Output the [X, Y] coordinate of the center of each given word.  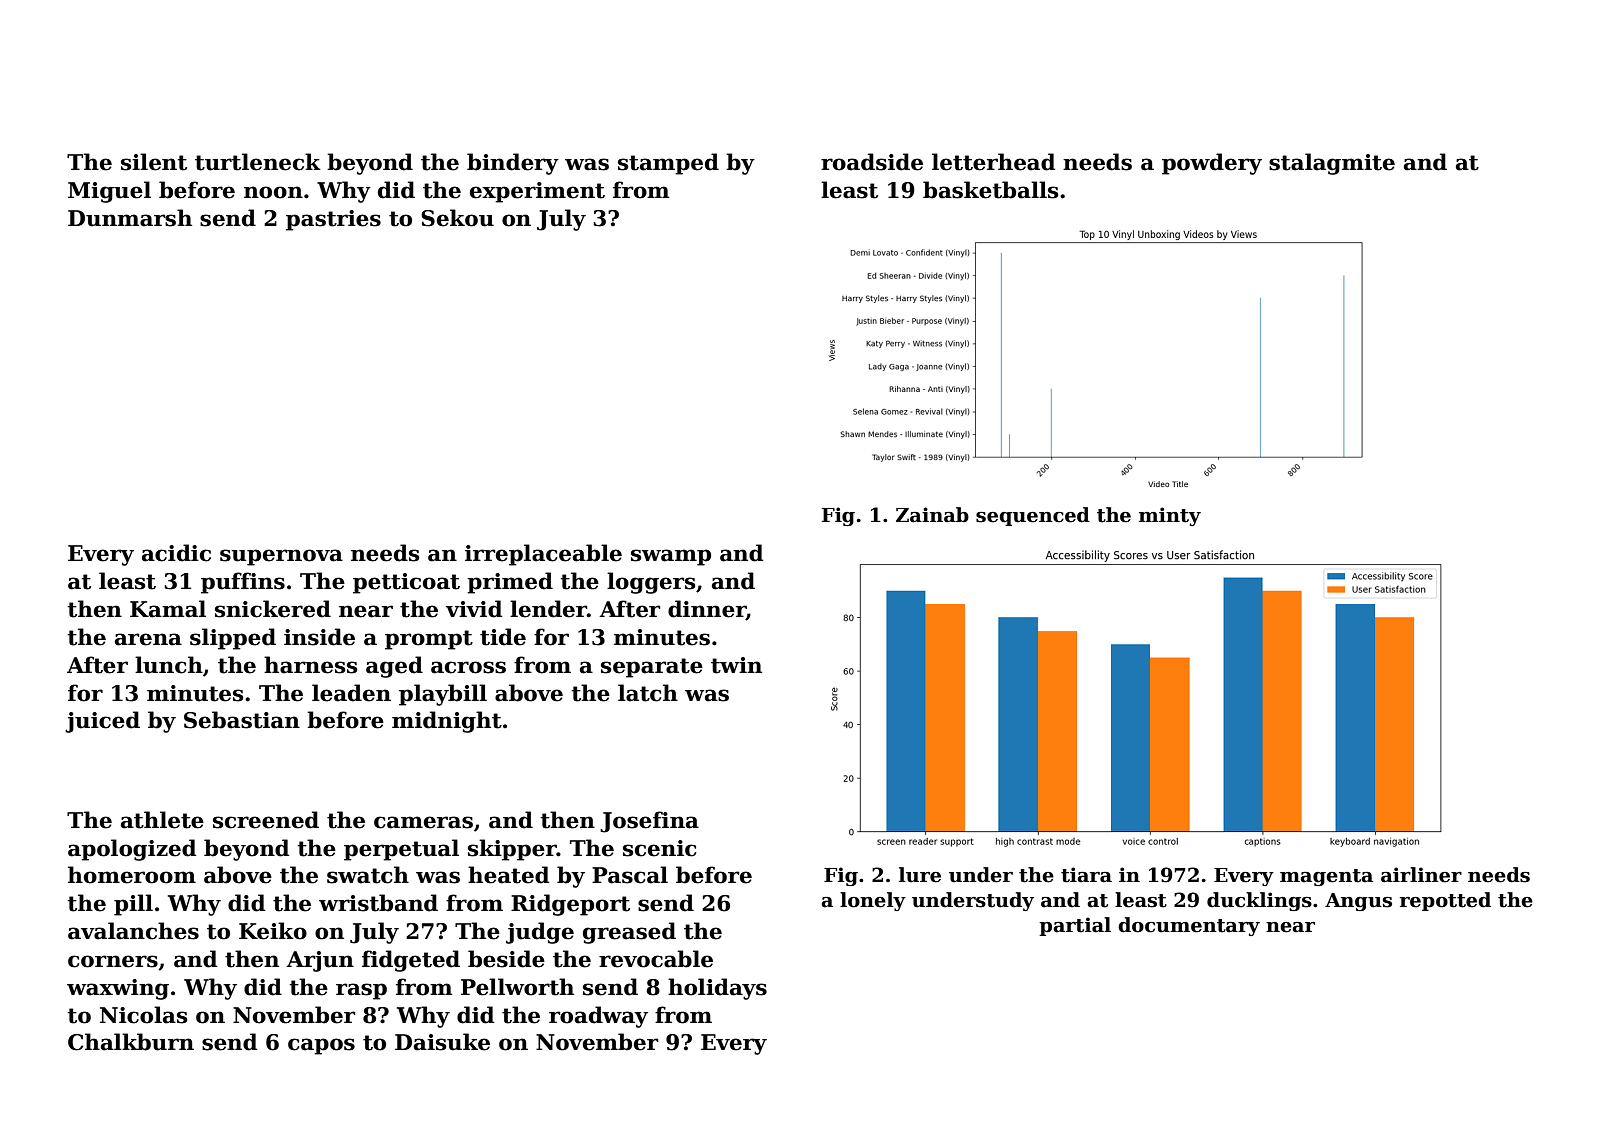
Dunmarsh [130, 218]
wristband [378, 903]
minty [1170, 516]
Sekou [457, 218]
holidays [717, 989]
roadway [598, 1017]
